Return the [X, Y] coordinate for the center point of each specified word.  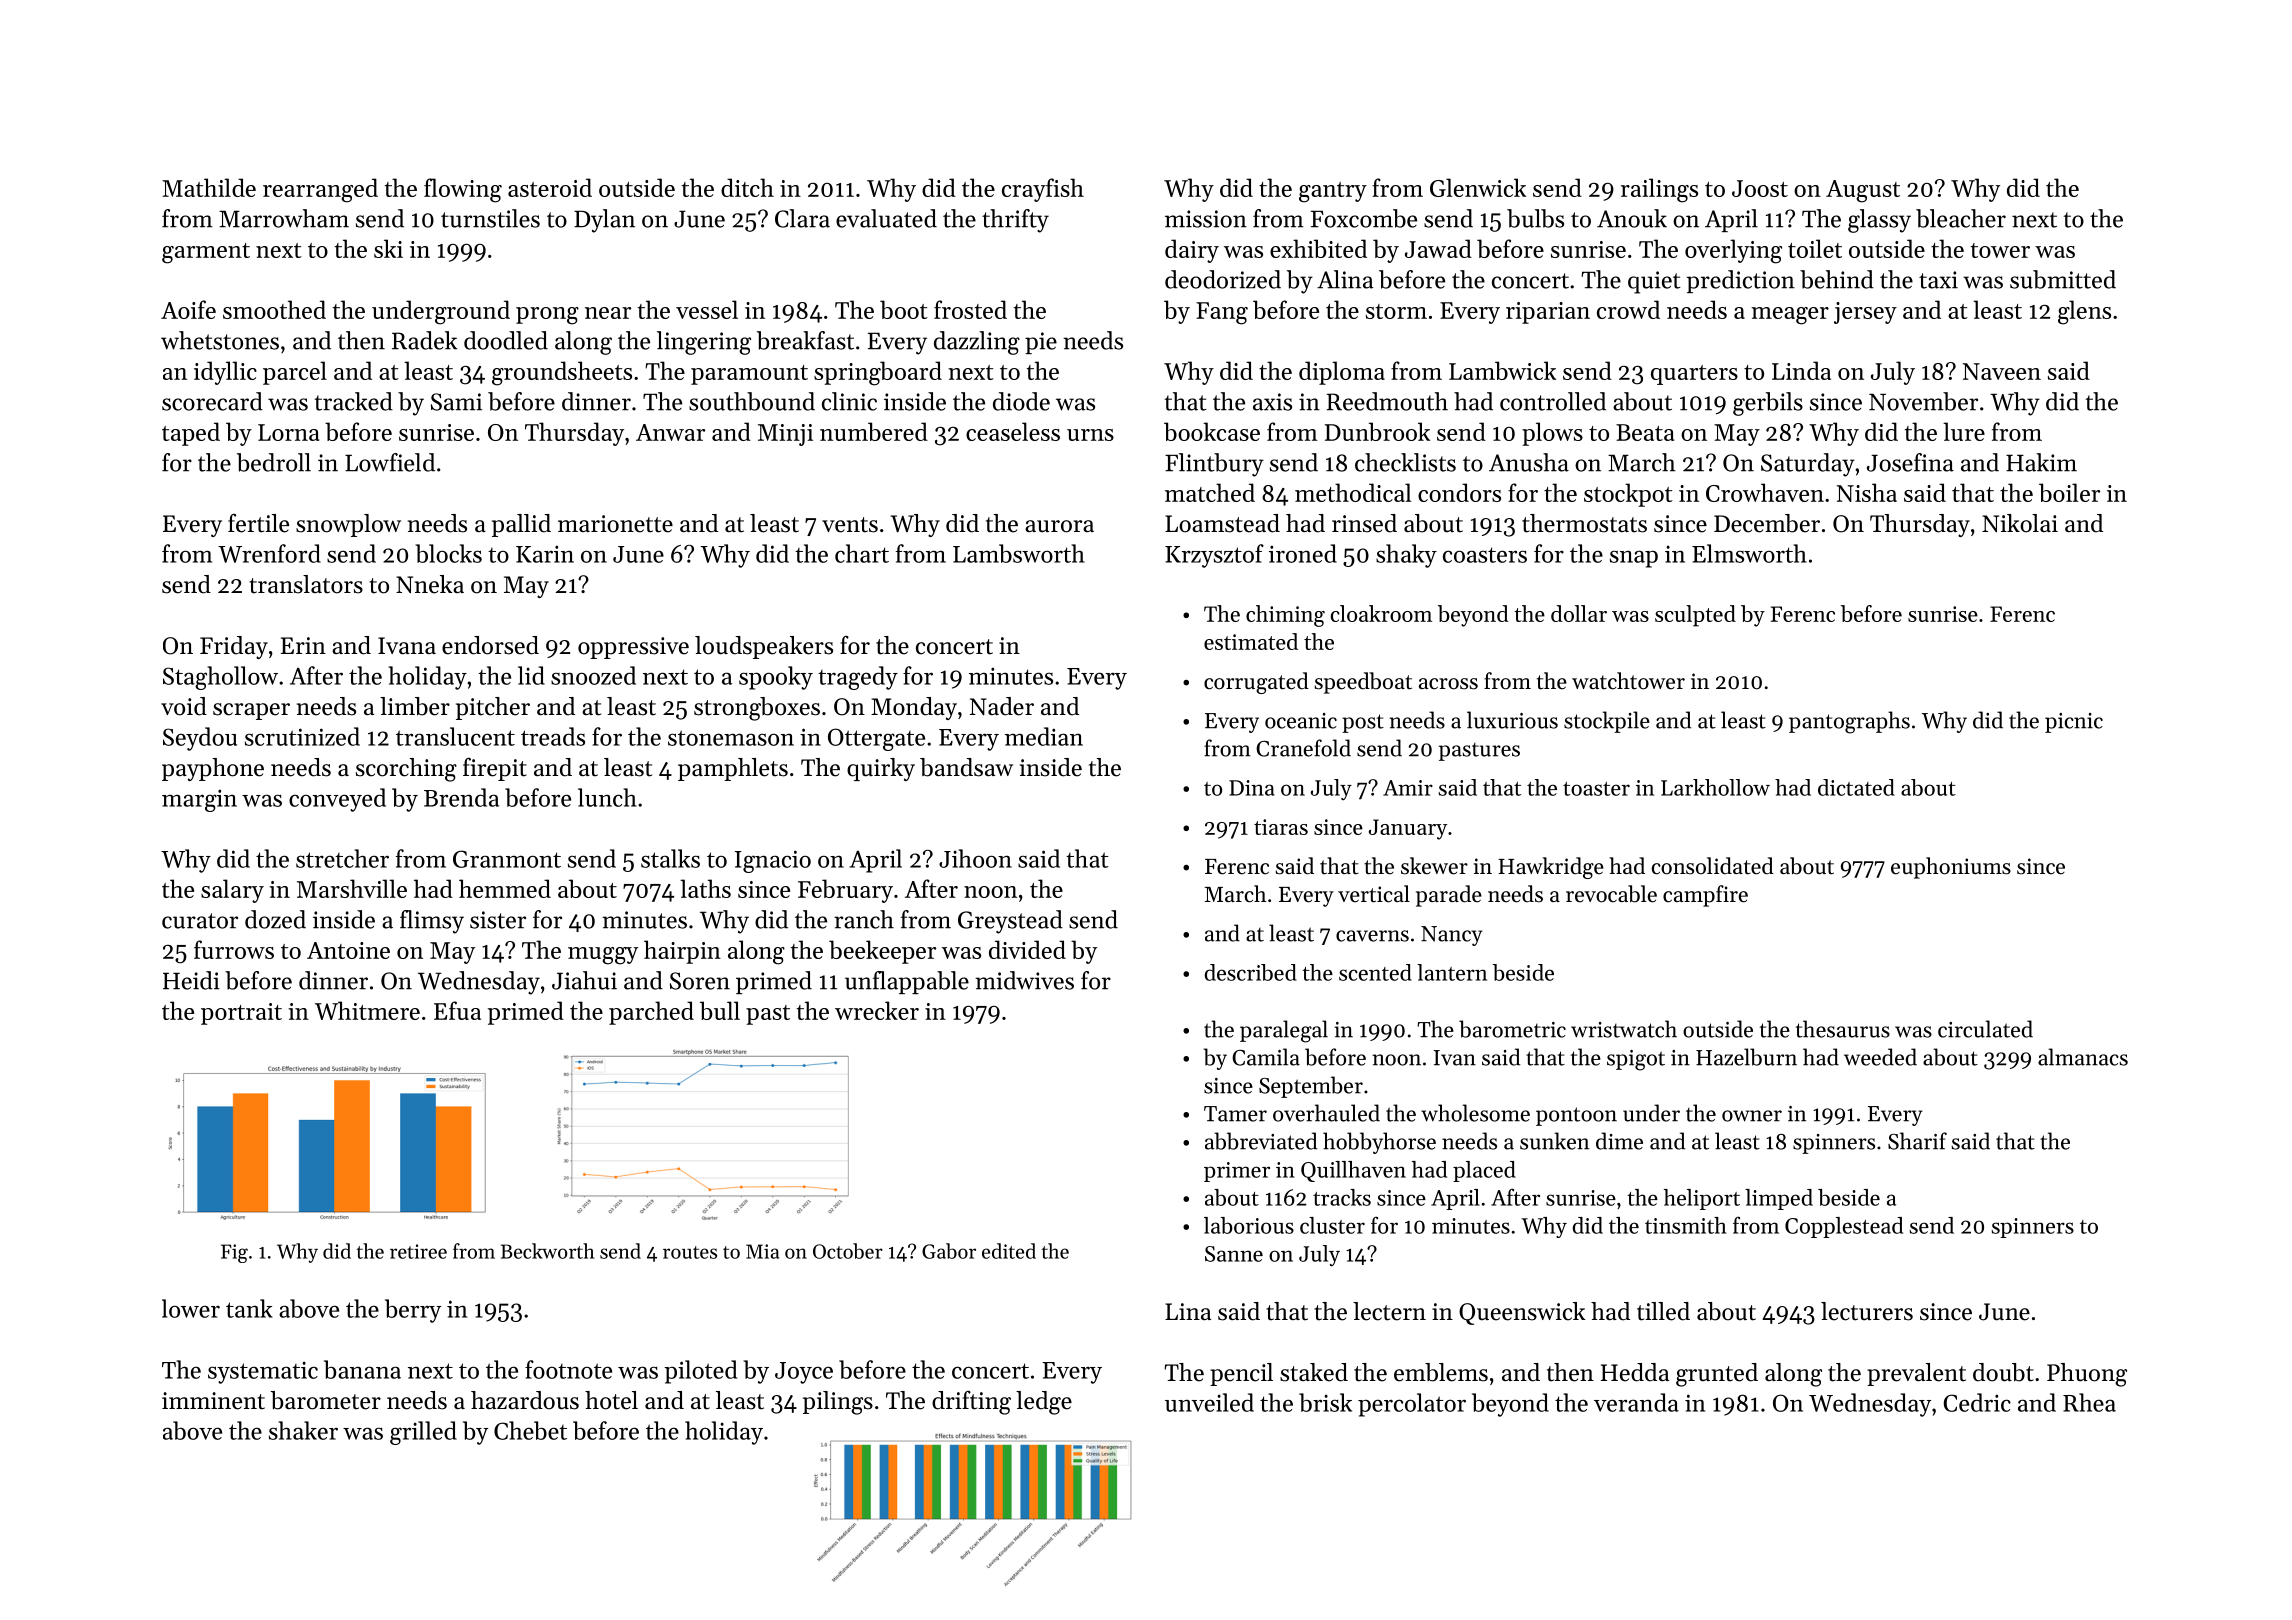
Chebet [530, 1430]
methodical [1353, 492]
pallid [521, 525]
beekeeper [882, 952]
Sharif [1917, 1141]
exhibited [1318, 248]
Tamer [1235, 1114]
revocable [1611, 894]
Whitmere [367, 1010]
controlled [1553, 401]
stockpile [1607, 722]
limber [415, 706]
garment [206, 253]
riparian [1548, 313]
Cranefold [1303, 748]
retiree [418, 1251]
